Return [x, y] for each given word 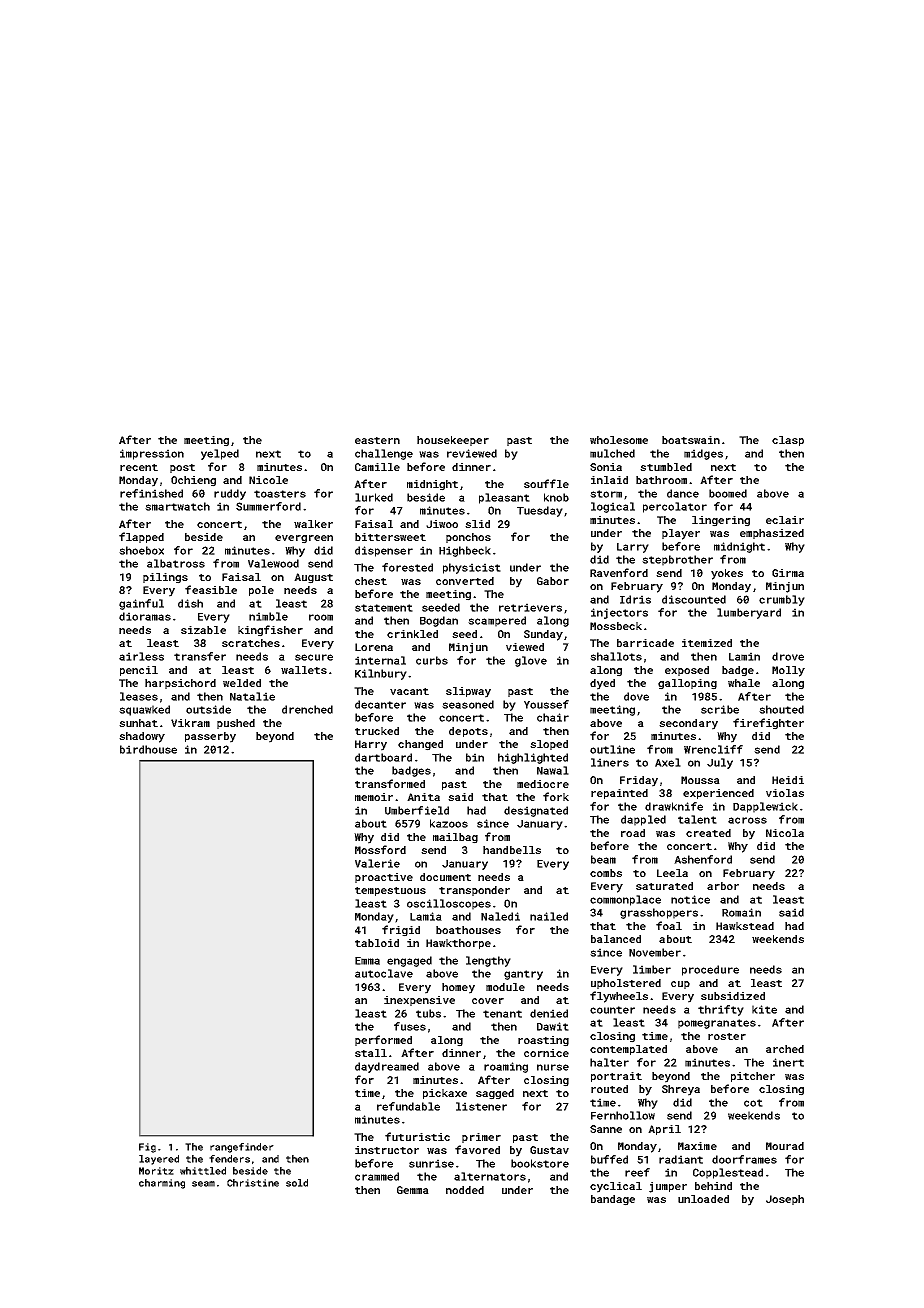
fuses [410, 1026]
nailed [549, 916]
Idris [635, 599]
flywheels [619, 997]
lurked [374, 497]
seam [203, 1184]
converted [465, 581]
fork [556, 796]
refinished [151, 493]
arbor [723, 886]
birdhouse [148, 749]
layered [159, 1160]
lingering [721, 521]
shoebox [141, 550]
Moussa [700, 780]
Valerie [377, 863]
